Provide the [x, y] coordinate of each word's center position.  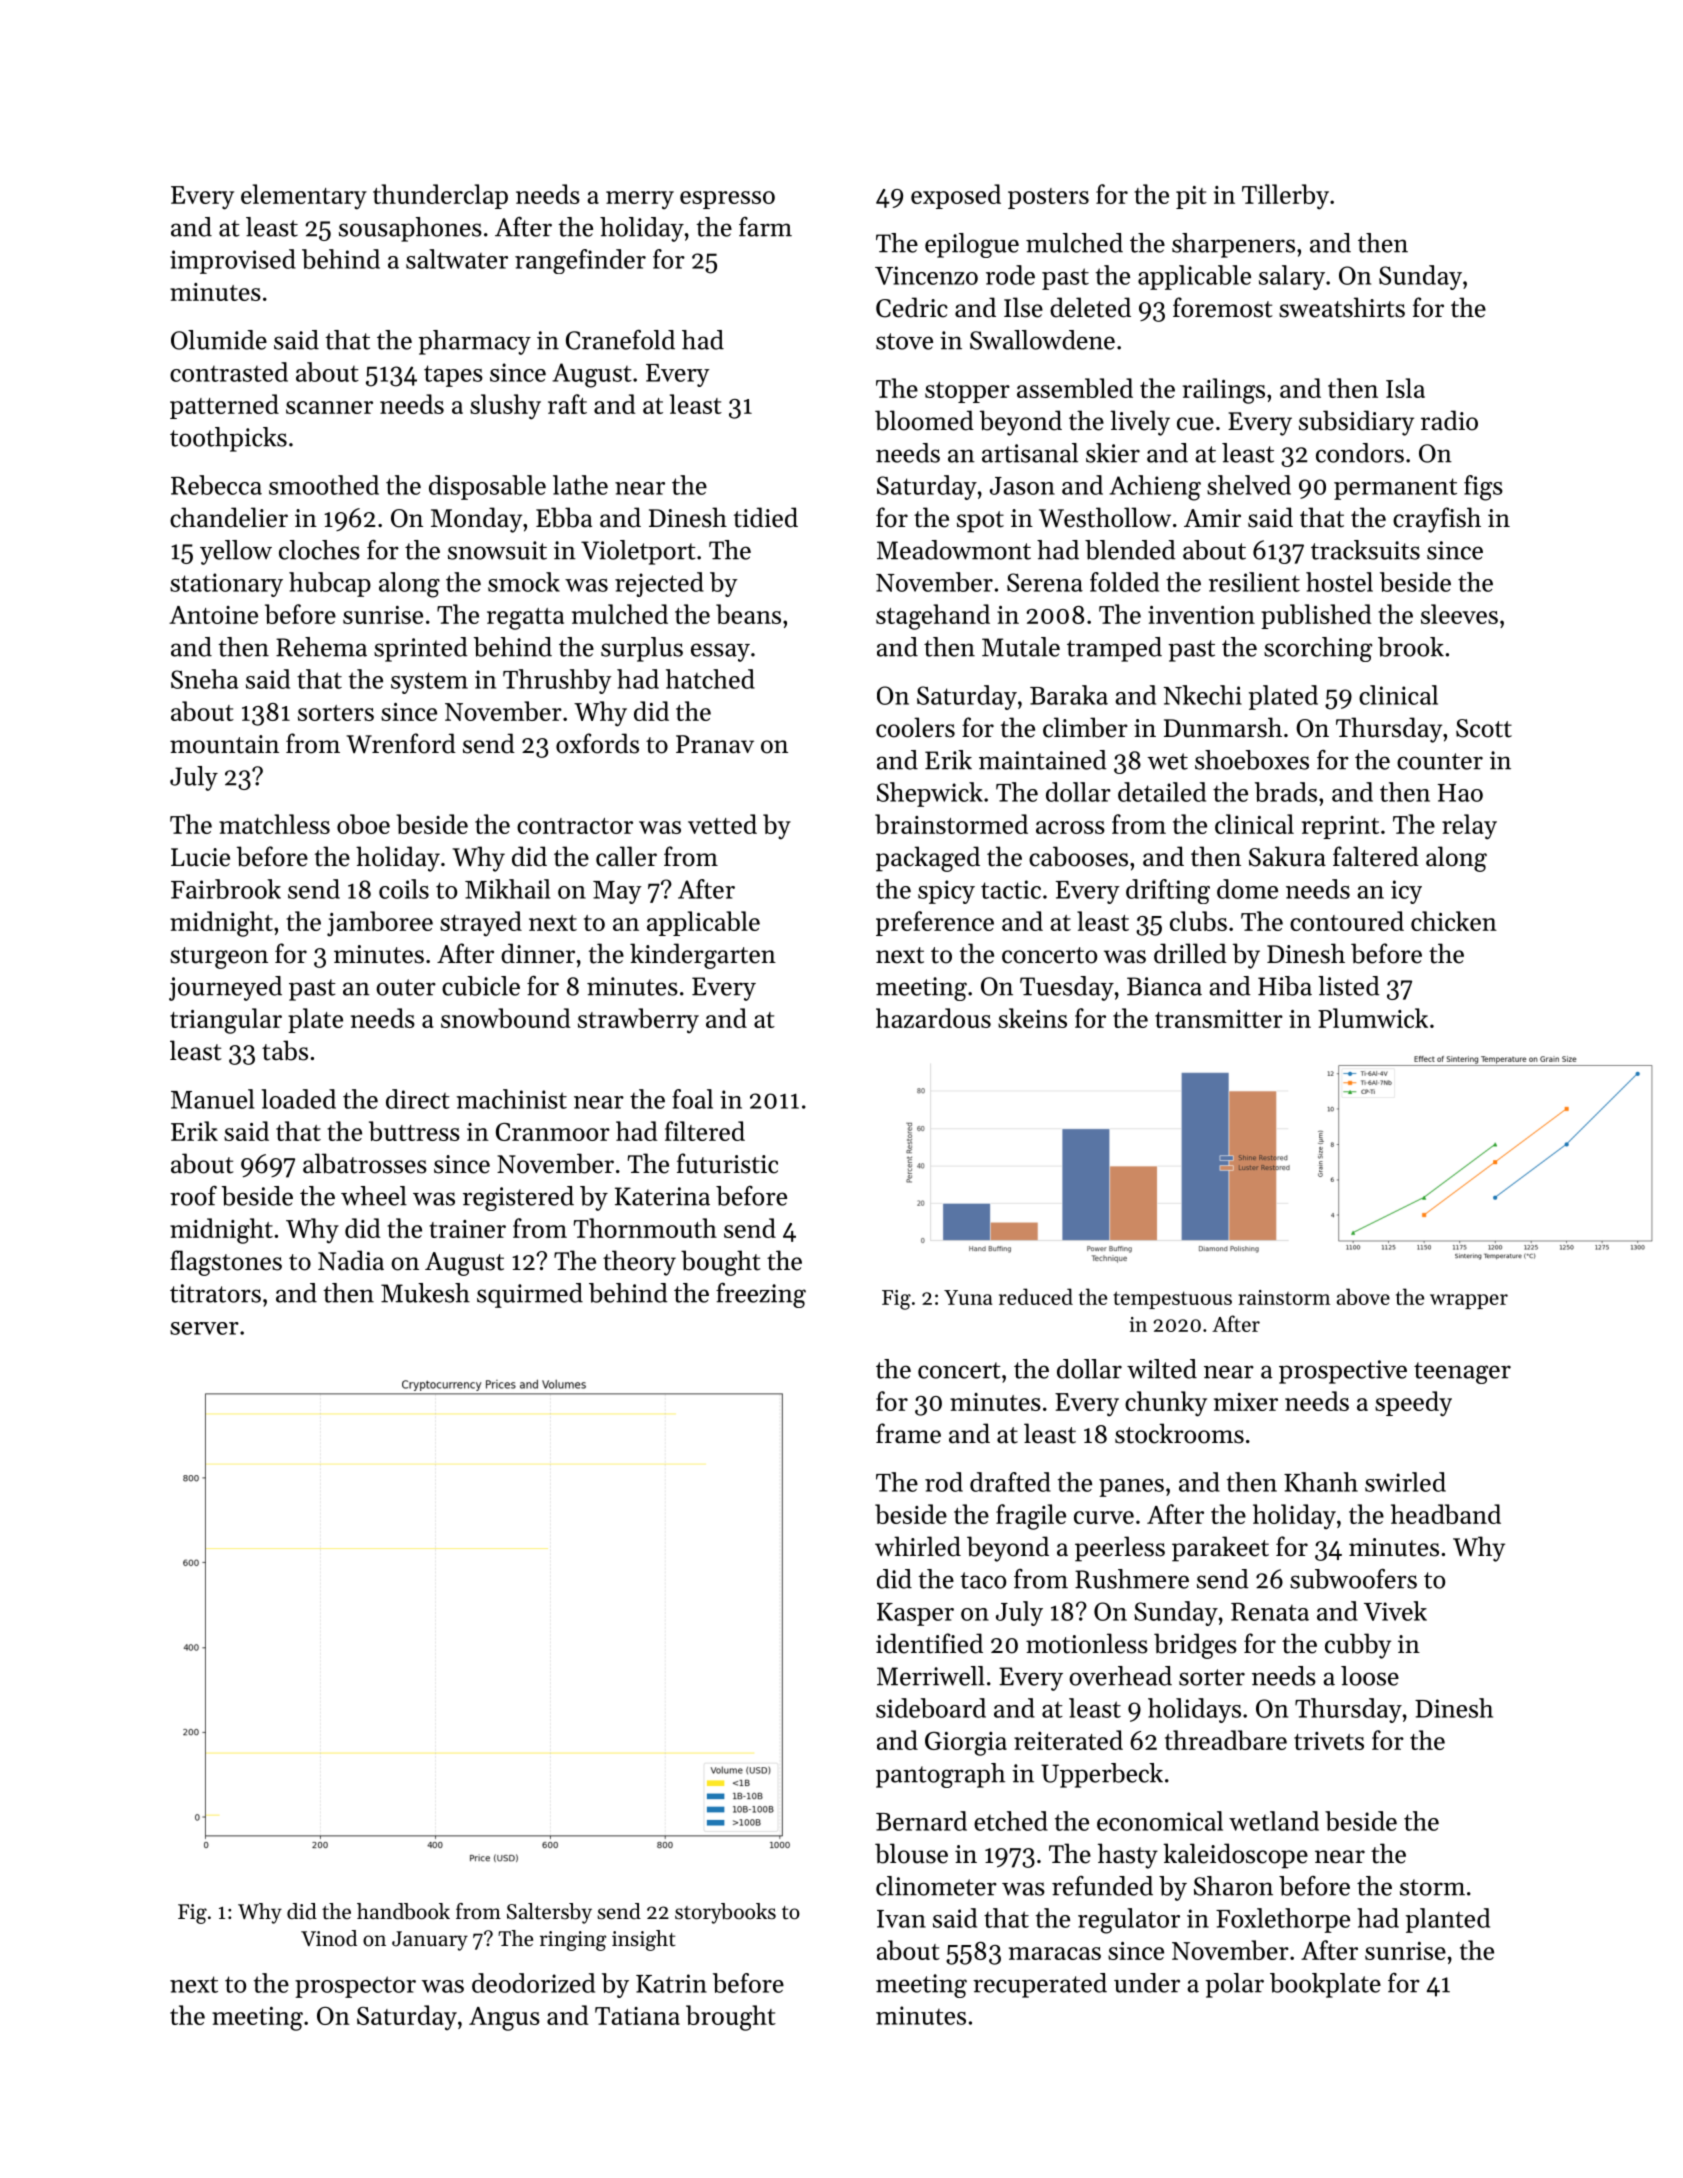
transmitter [1219, 1019]
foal [692, 1099]
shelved [1249, 485]
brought [731, 2018]
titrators [215, 1293]
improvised [233, 261]
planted [1448, 1920]
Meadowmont [954, 550]
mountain [224, 744]
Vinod [329, 1938]
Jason [1022, 486]
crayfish [1437, 520]
